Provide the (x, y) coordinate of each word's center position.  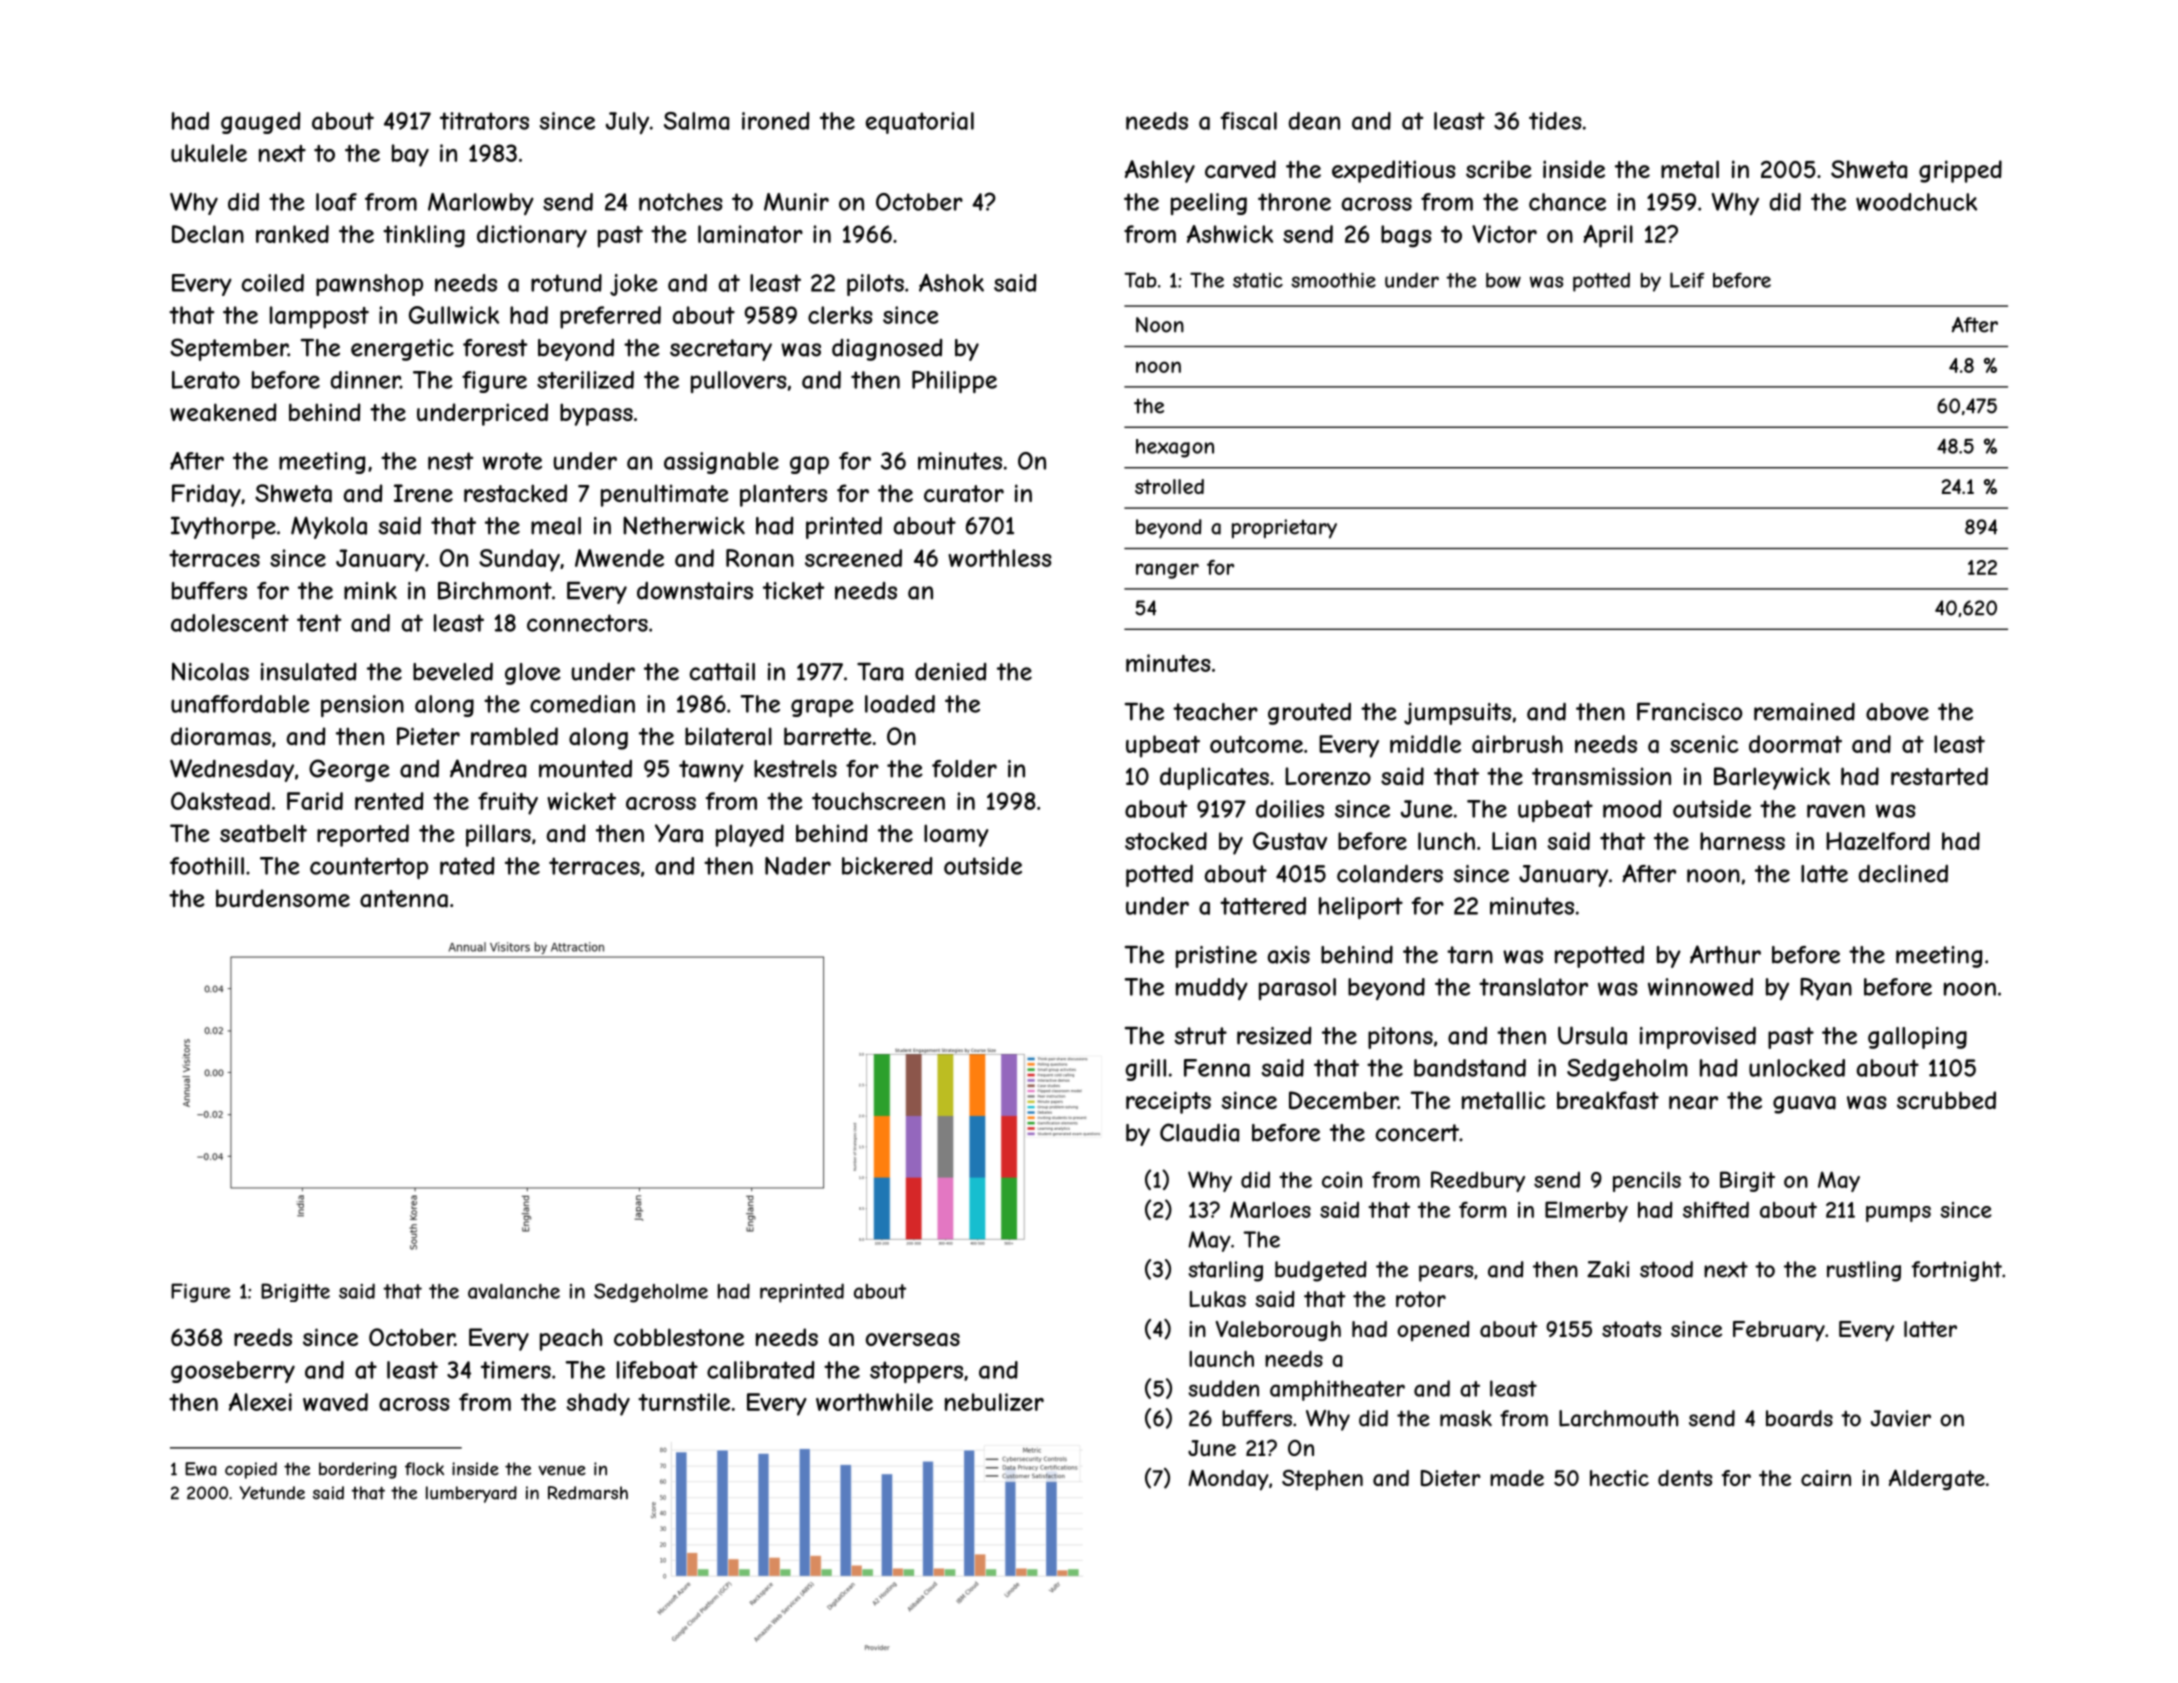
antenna (404, 899)
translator (1533, 987)
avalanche (514, 1291)
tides (1555, 121)
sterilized (585, 380)
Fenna (1217, 1068)
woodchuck (1916, 202)
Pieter (428, 736)
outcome (1256, 744)
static (1258, 280)
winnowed (1700, 987)
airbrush (1517, 744)
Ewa (200, 1469)
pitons (1400, 1038)
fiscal (1248, 121)
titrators (484, 121)
